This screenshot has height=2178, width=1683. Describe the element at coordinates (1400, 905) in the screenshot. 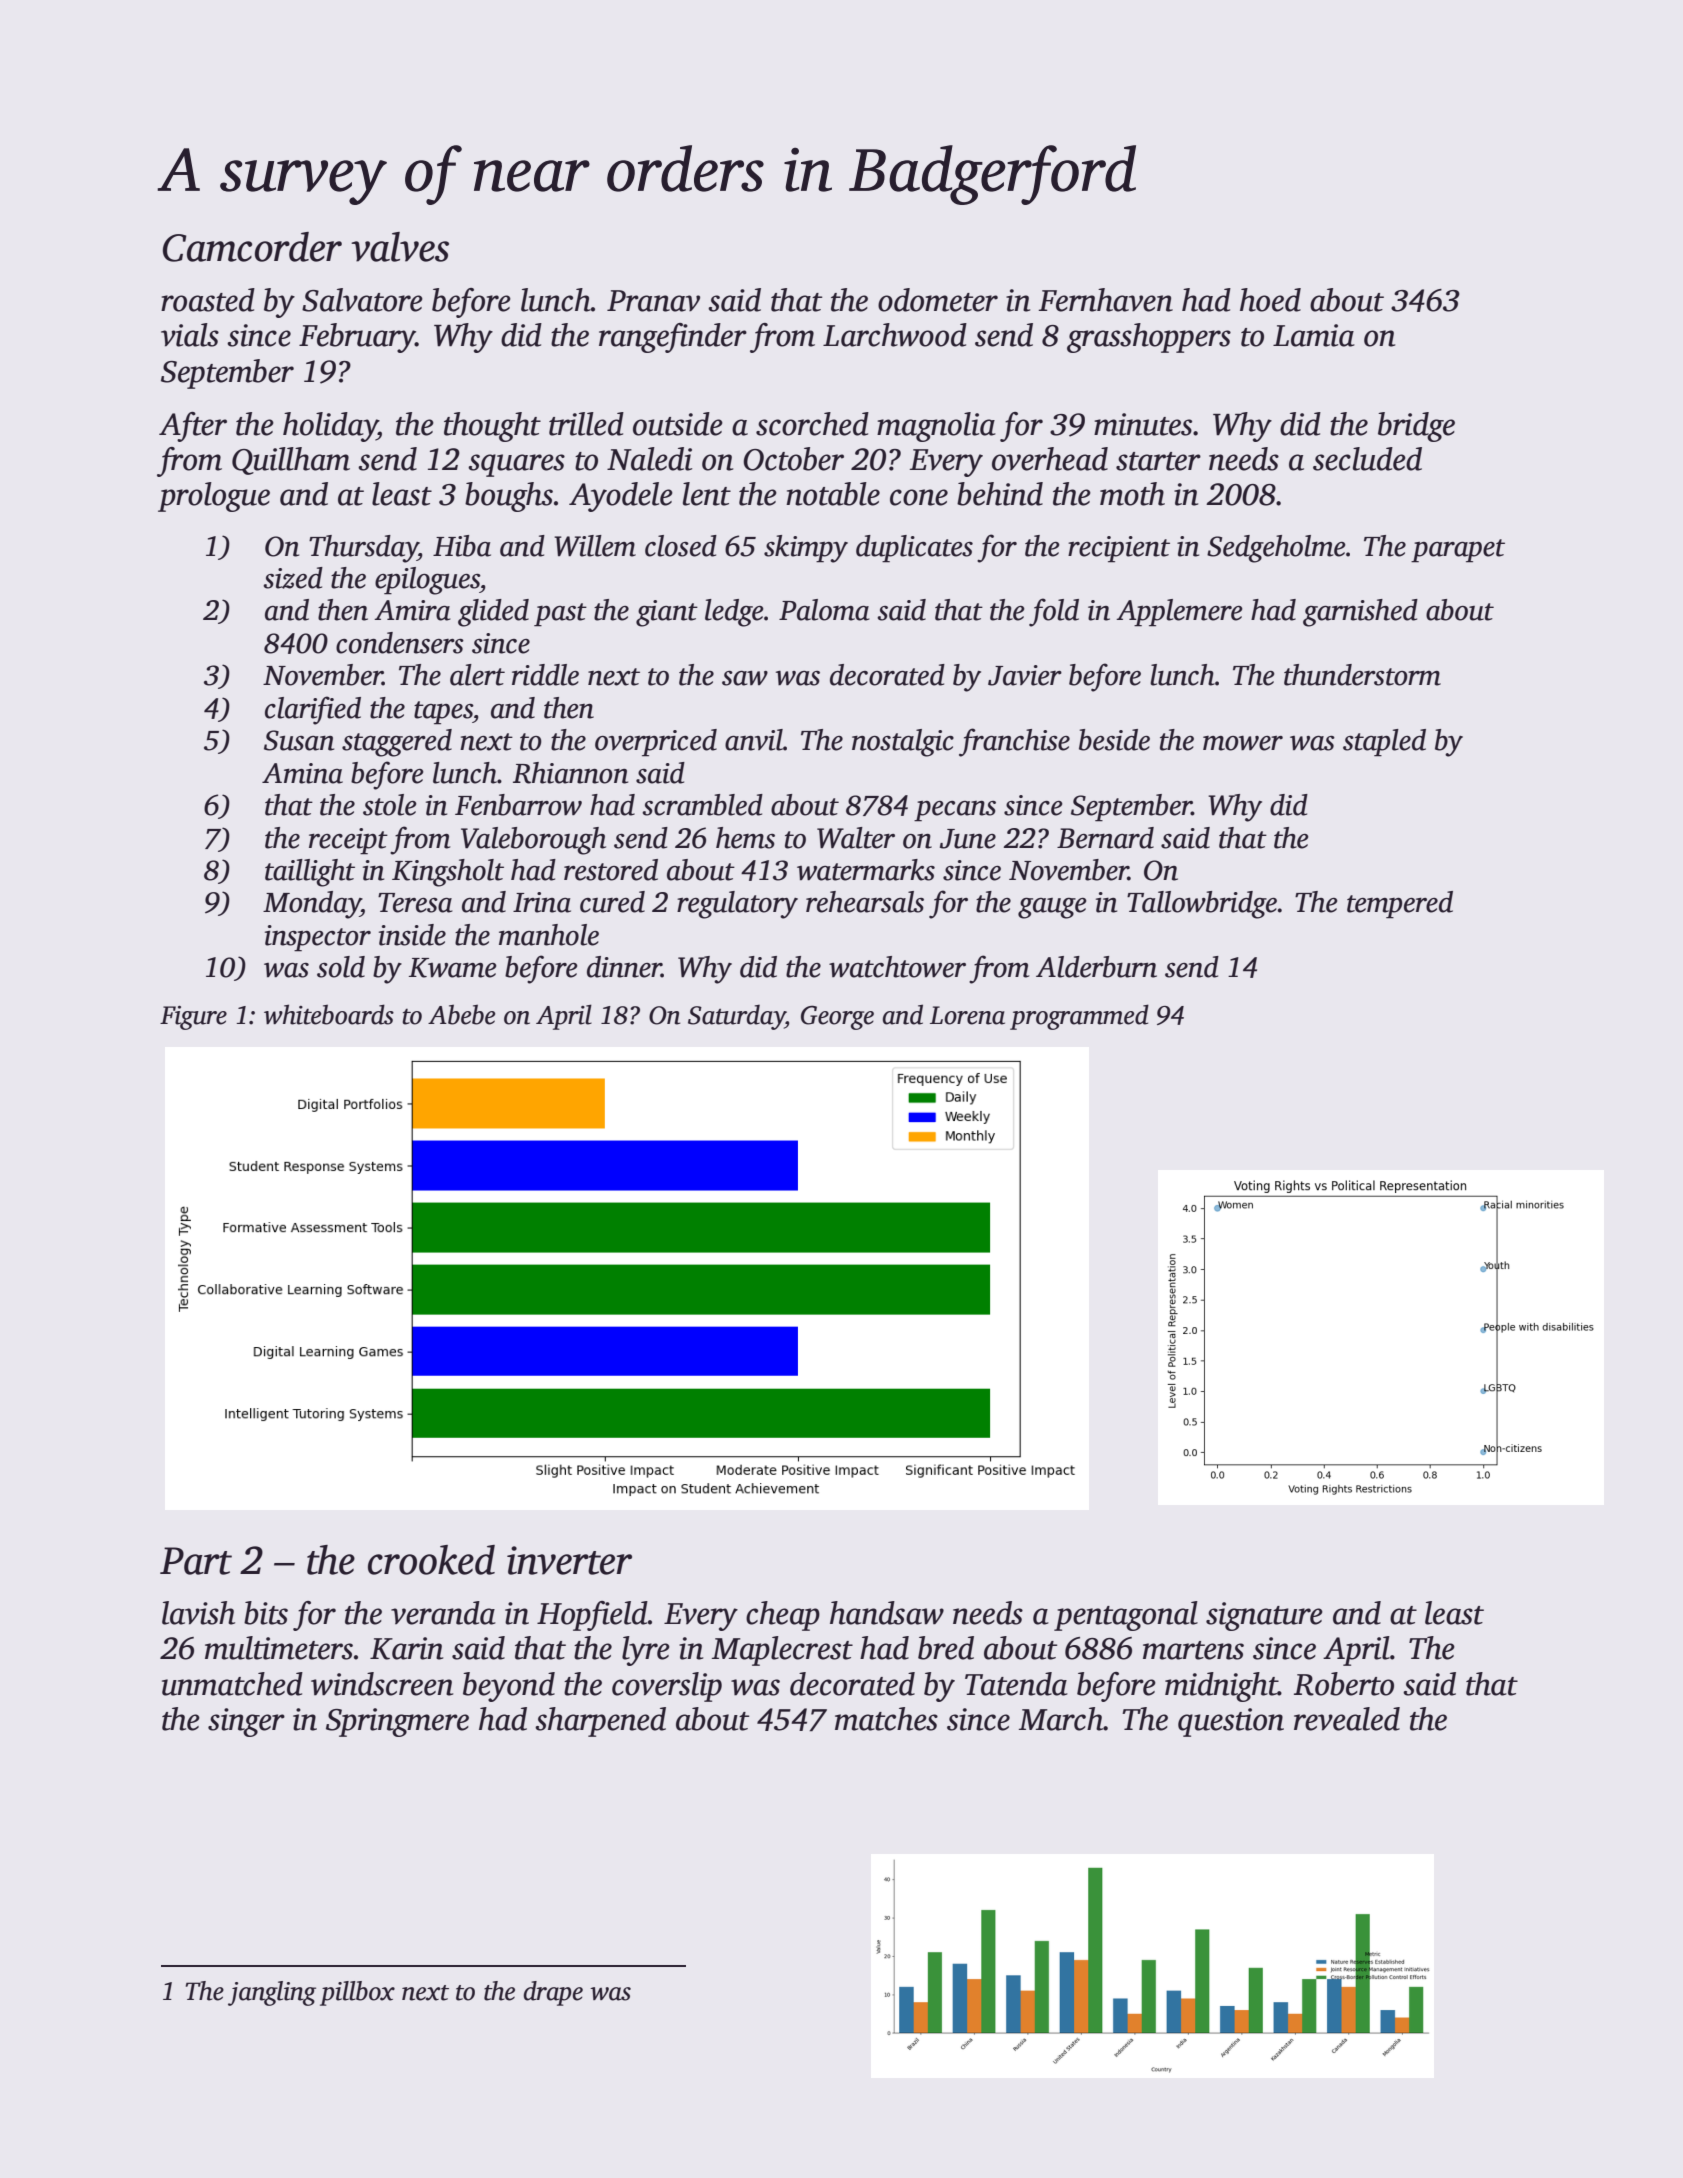

I see `tempered` at that location.
